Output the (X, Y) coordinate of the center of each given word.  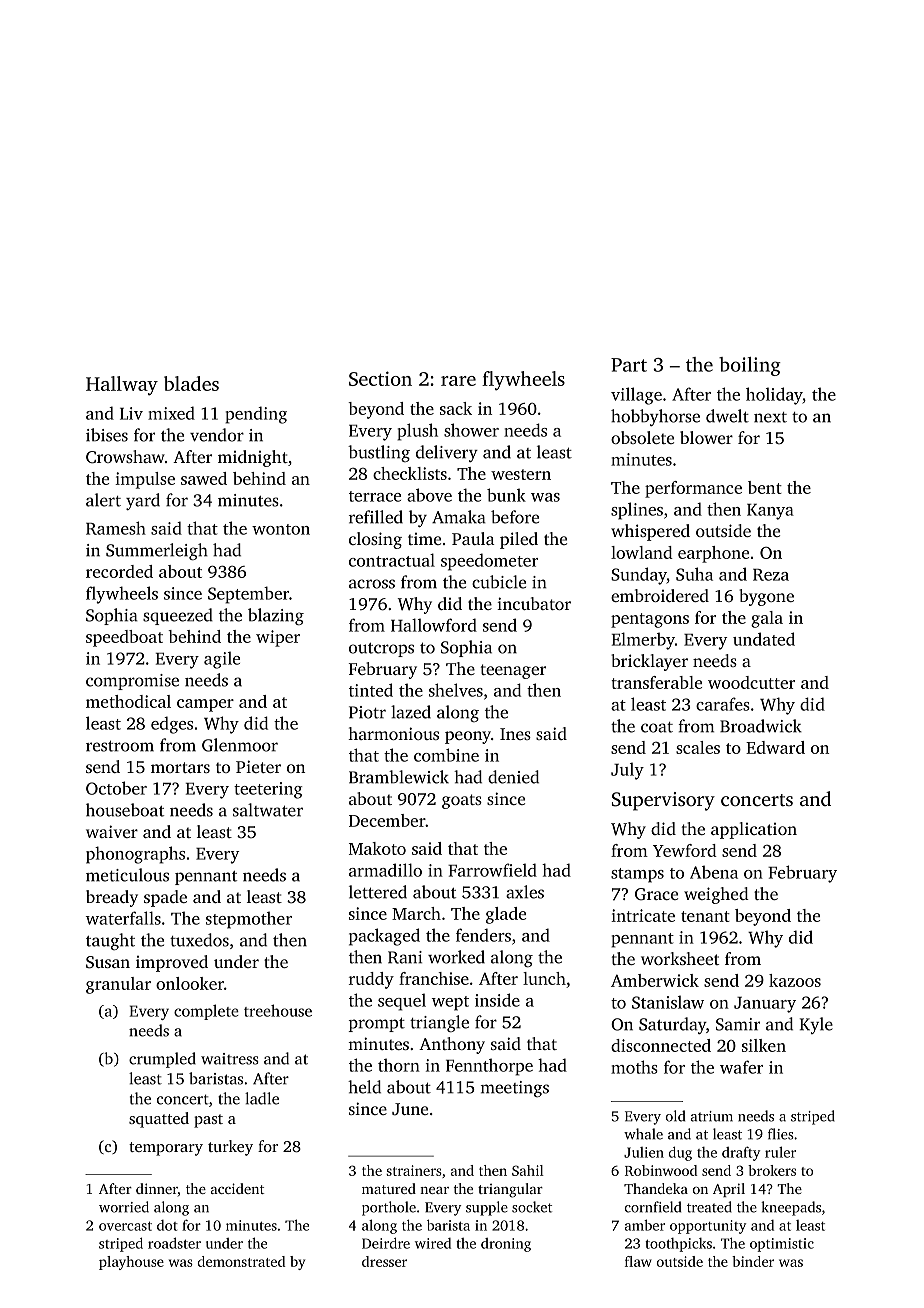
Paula (473, 538)
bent (765, 487)
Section (380, 378)
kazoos (795, 980)
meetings (515, 1089)
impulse (145, 480)
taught (110, 941)
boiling (750, 366)
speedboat (124, 638)
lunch (544, 978)
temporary (166, 1149)
